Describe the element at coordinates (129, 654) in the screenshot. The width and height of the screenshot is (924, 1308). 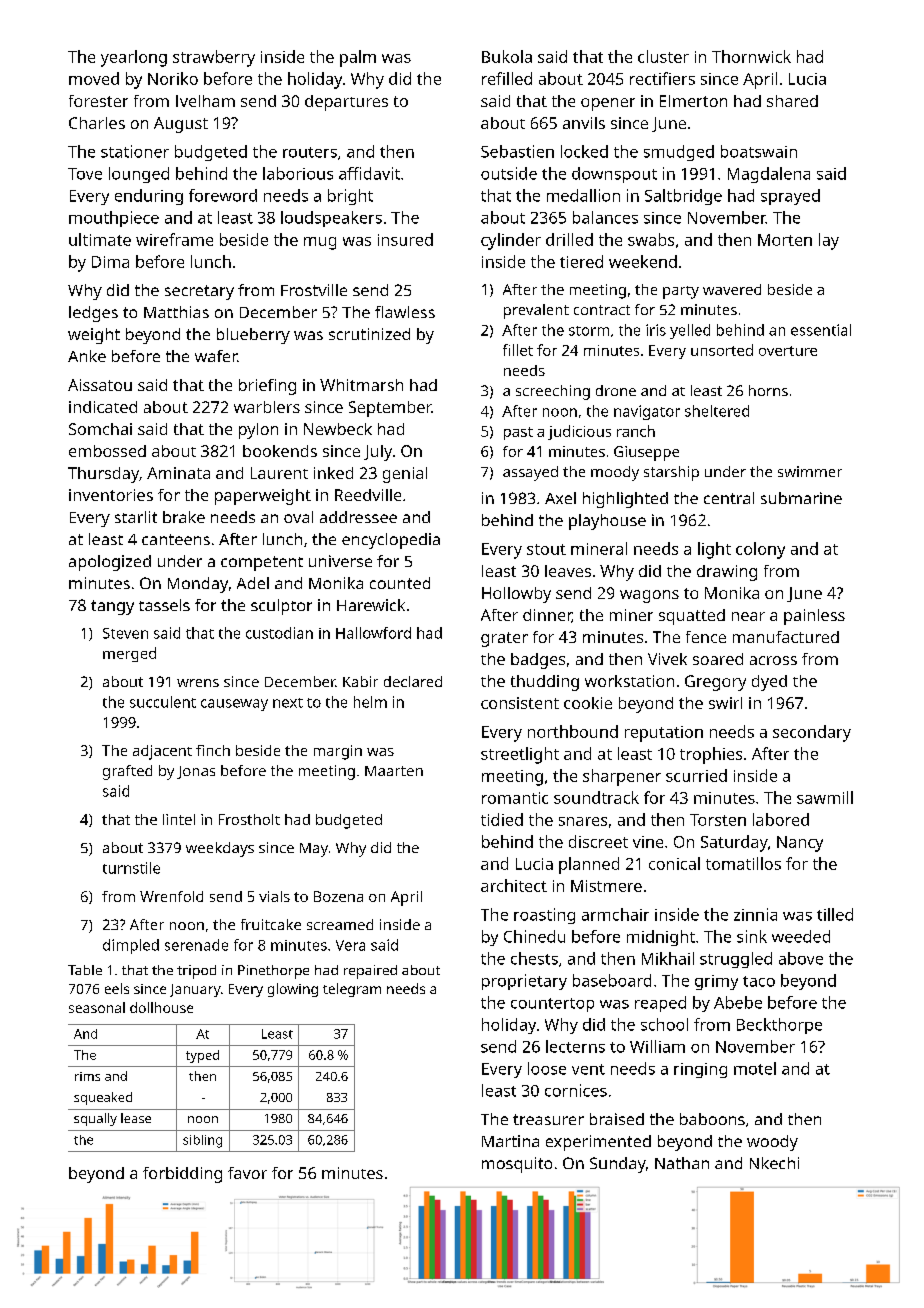
I see `merged` at that location.
